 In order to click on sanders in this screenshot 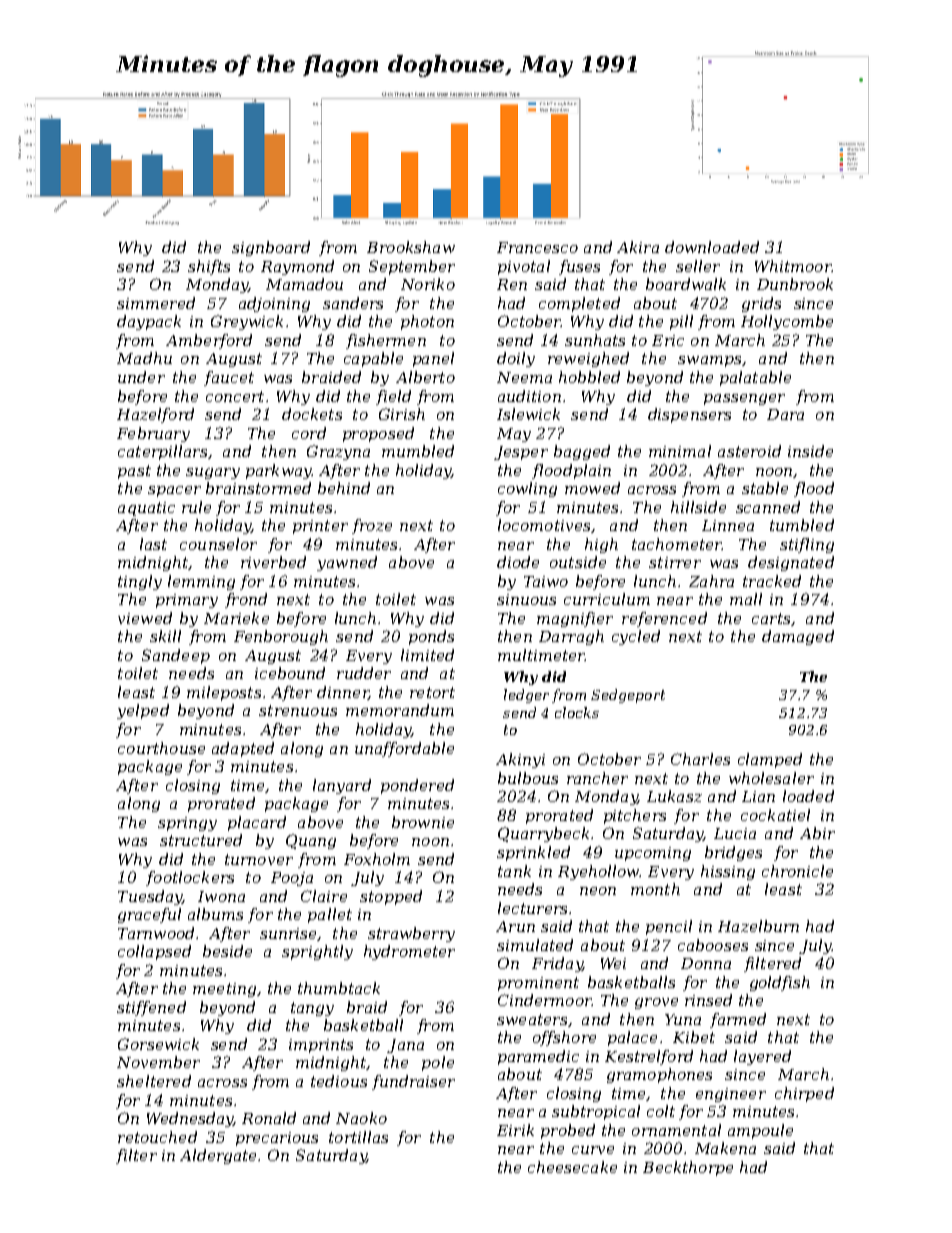, I will do `click(353, 303)`.
